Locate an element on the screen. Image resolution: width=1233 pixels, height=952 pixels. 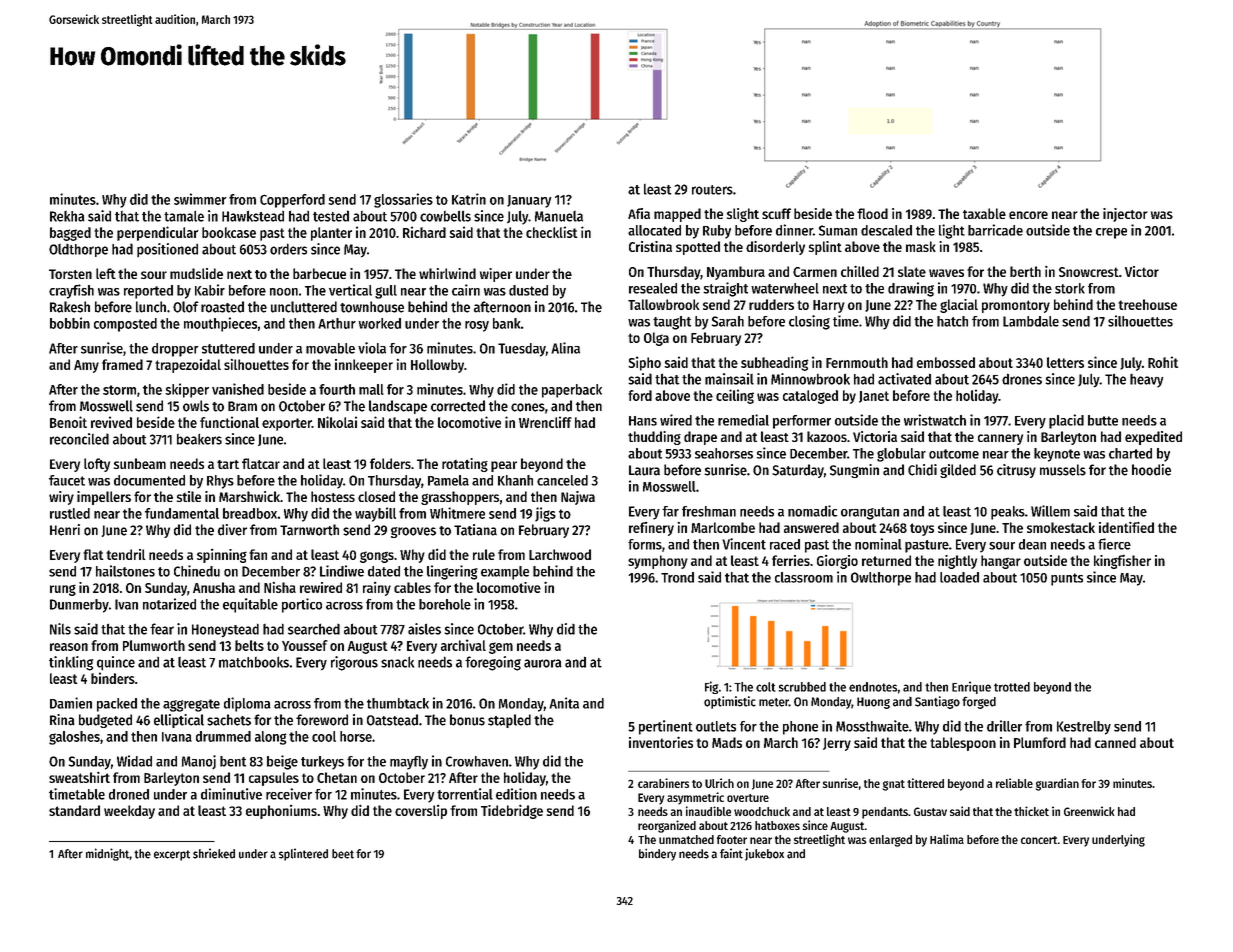
tinkling is located at coordinates (71, 663).
